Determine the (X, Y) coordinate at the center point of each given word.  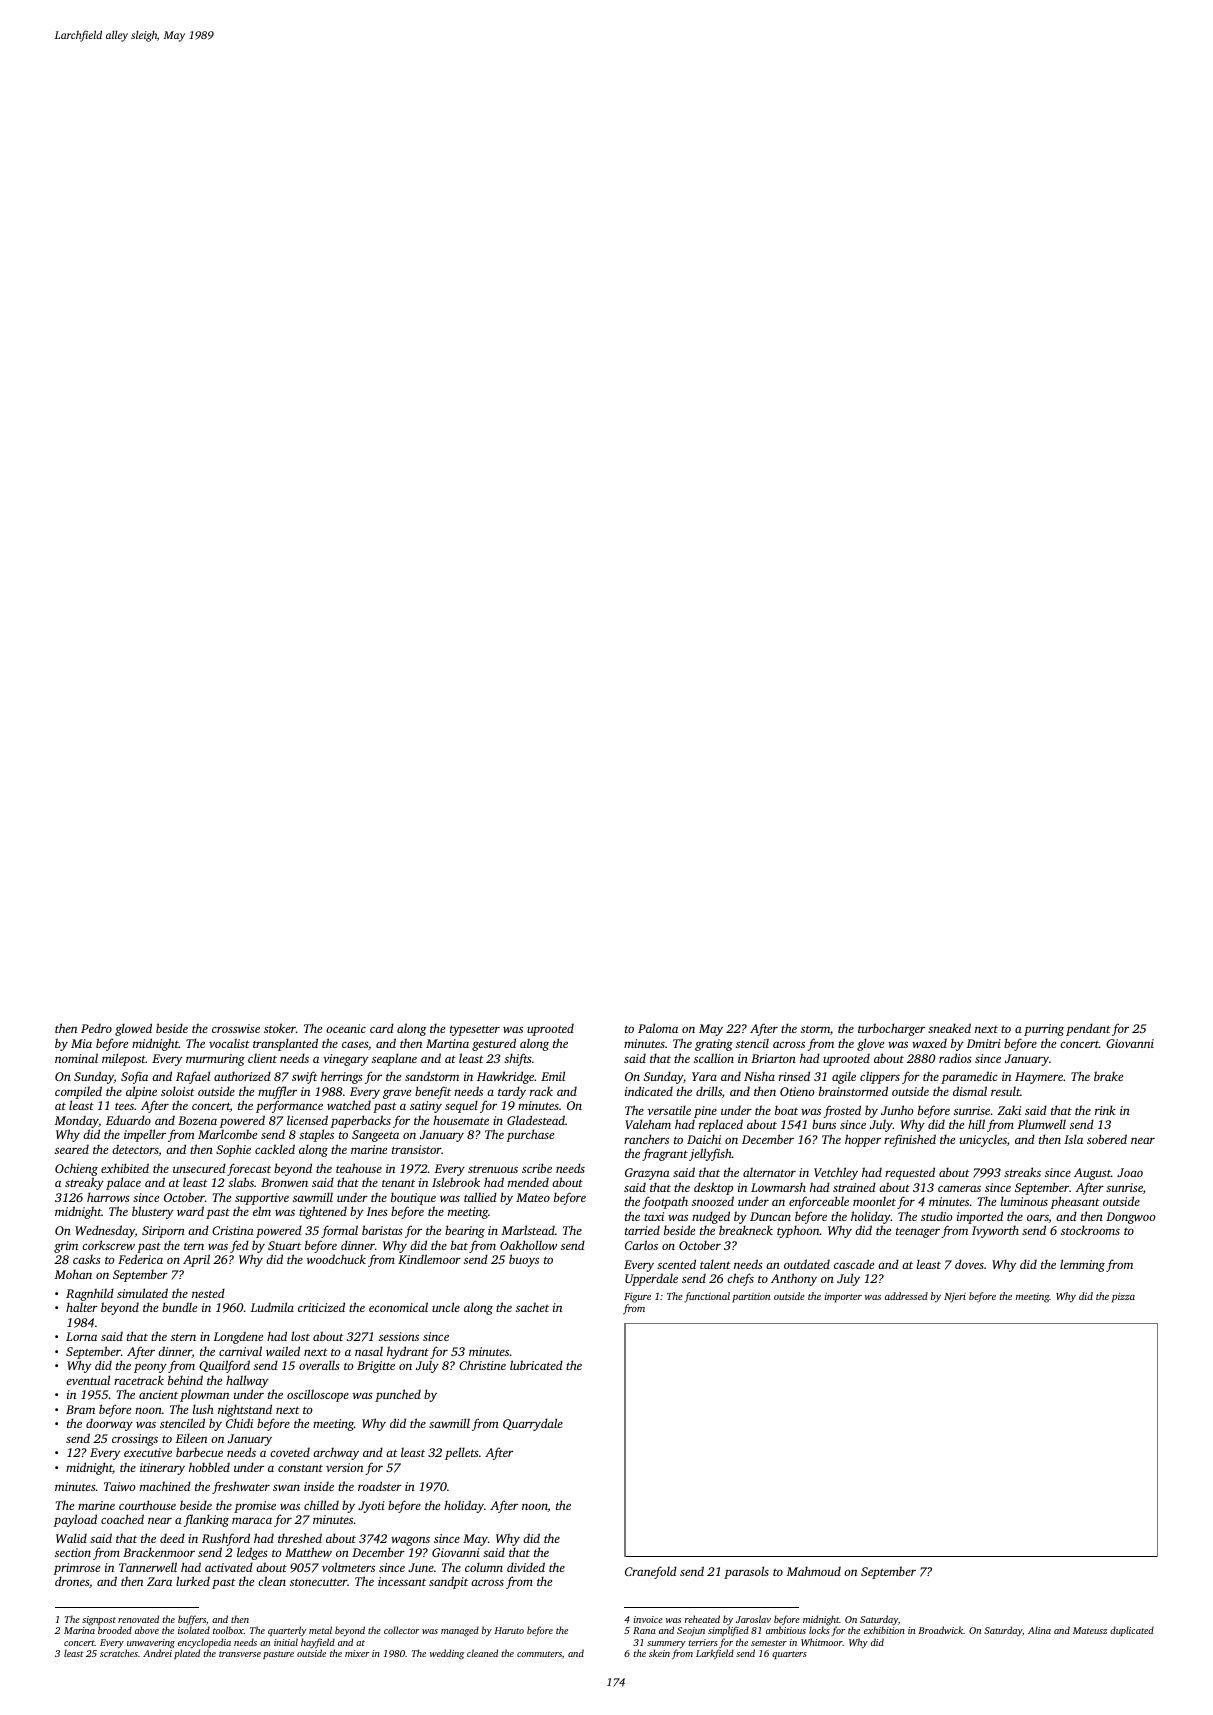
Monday (77, 1121)
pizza (1123, 1297)
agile (844, 1077)
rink (1105, 1110)
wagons (410, 1541)
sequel (461, 1106)
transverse (240, 1654)
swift (305, 1077)
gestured (494, 1044)
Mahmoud (814, 1571)
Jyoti (371, 1507)
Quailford (224, 1366)
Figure (637, 1298)
